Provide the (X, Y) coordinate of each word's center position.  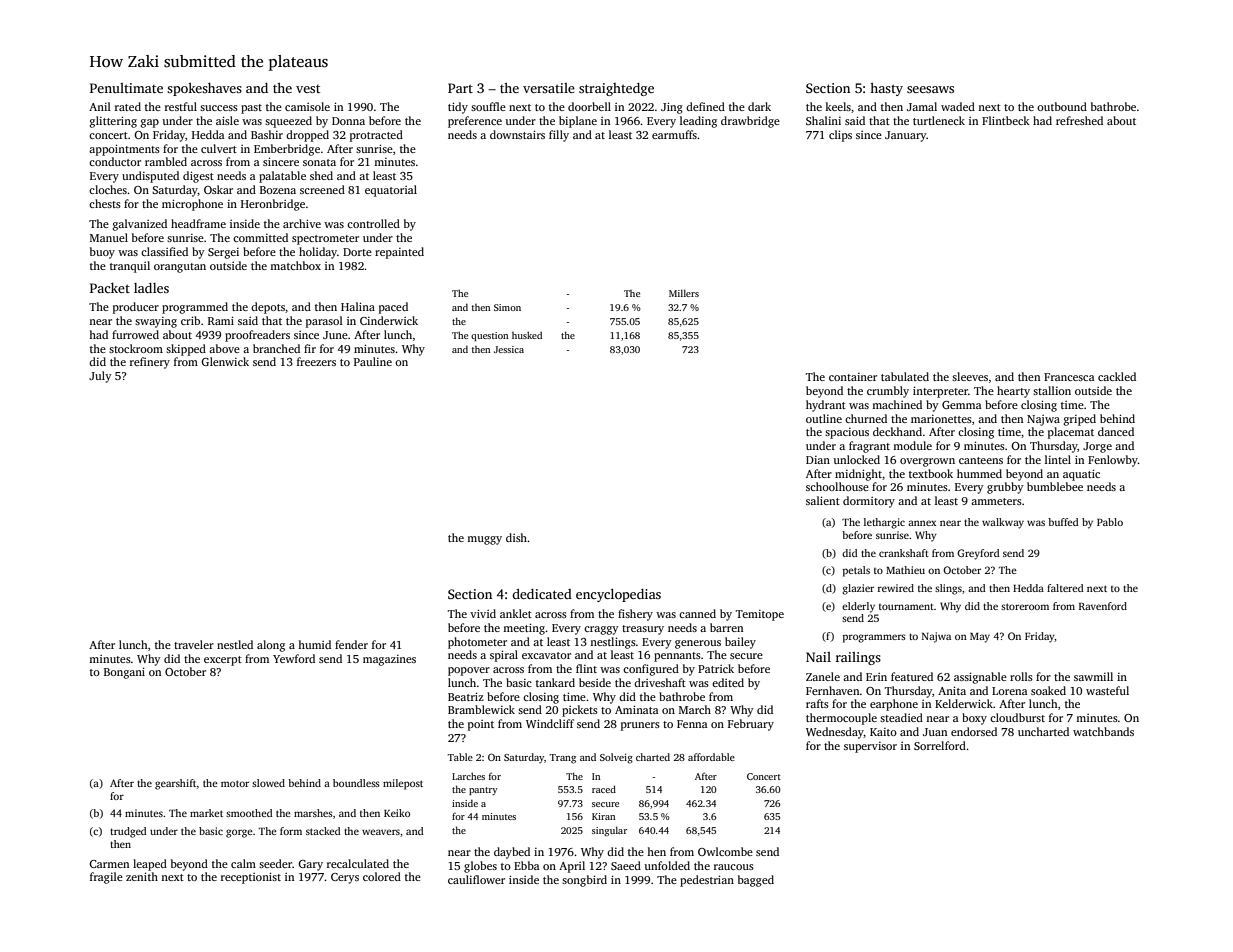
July (100, 377)
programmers (874, 638)
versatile (549, 88)
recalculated (358, 863)
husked (527, 335)
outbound (1062, 106)
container (853, 377)
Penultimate (126, 88)
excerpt (223, 661)
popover (469, 671)
